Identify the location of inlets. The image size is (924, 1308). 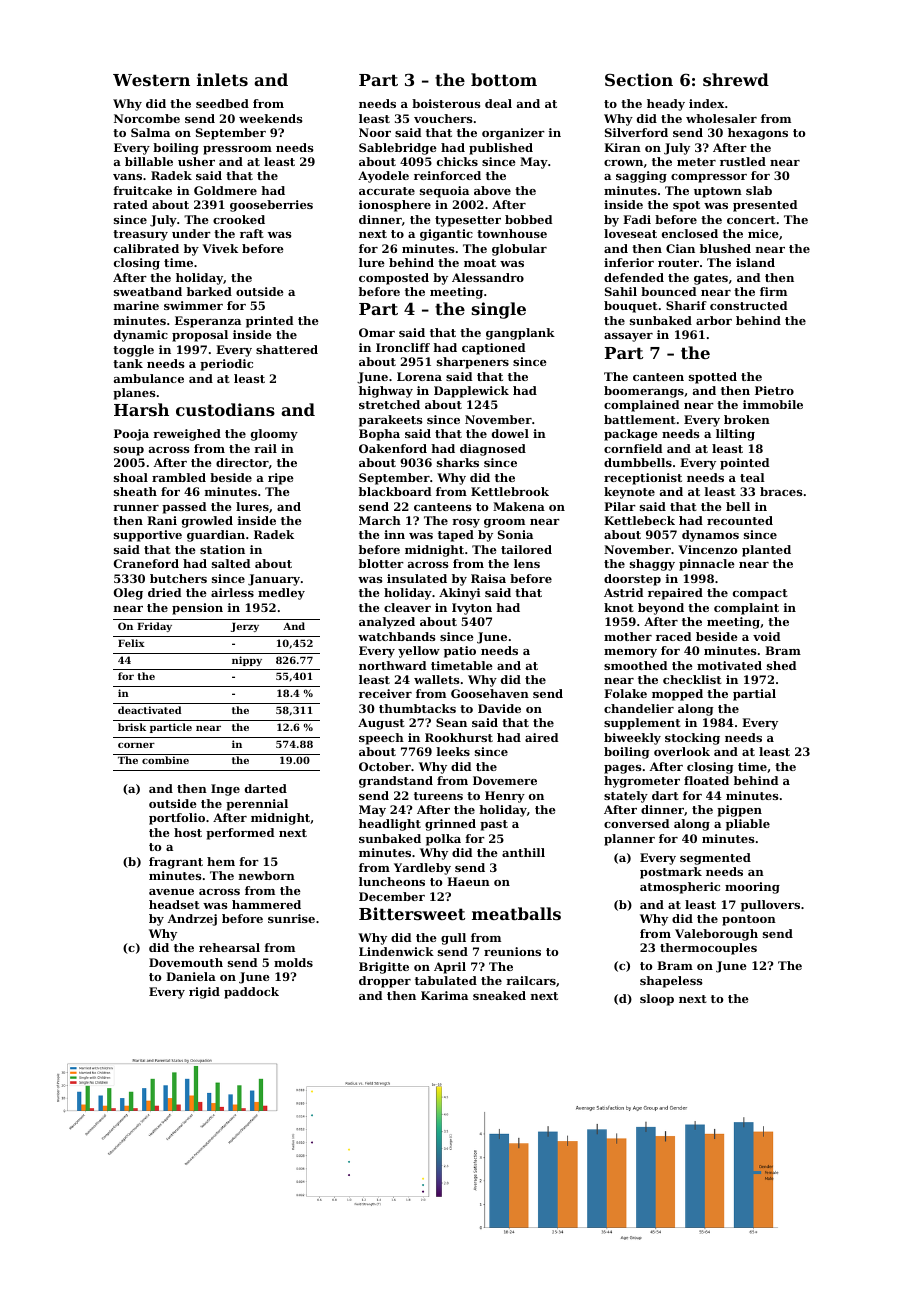
(222, 79).
